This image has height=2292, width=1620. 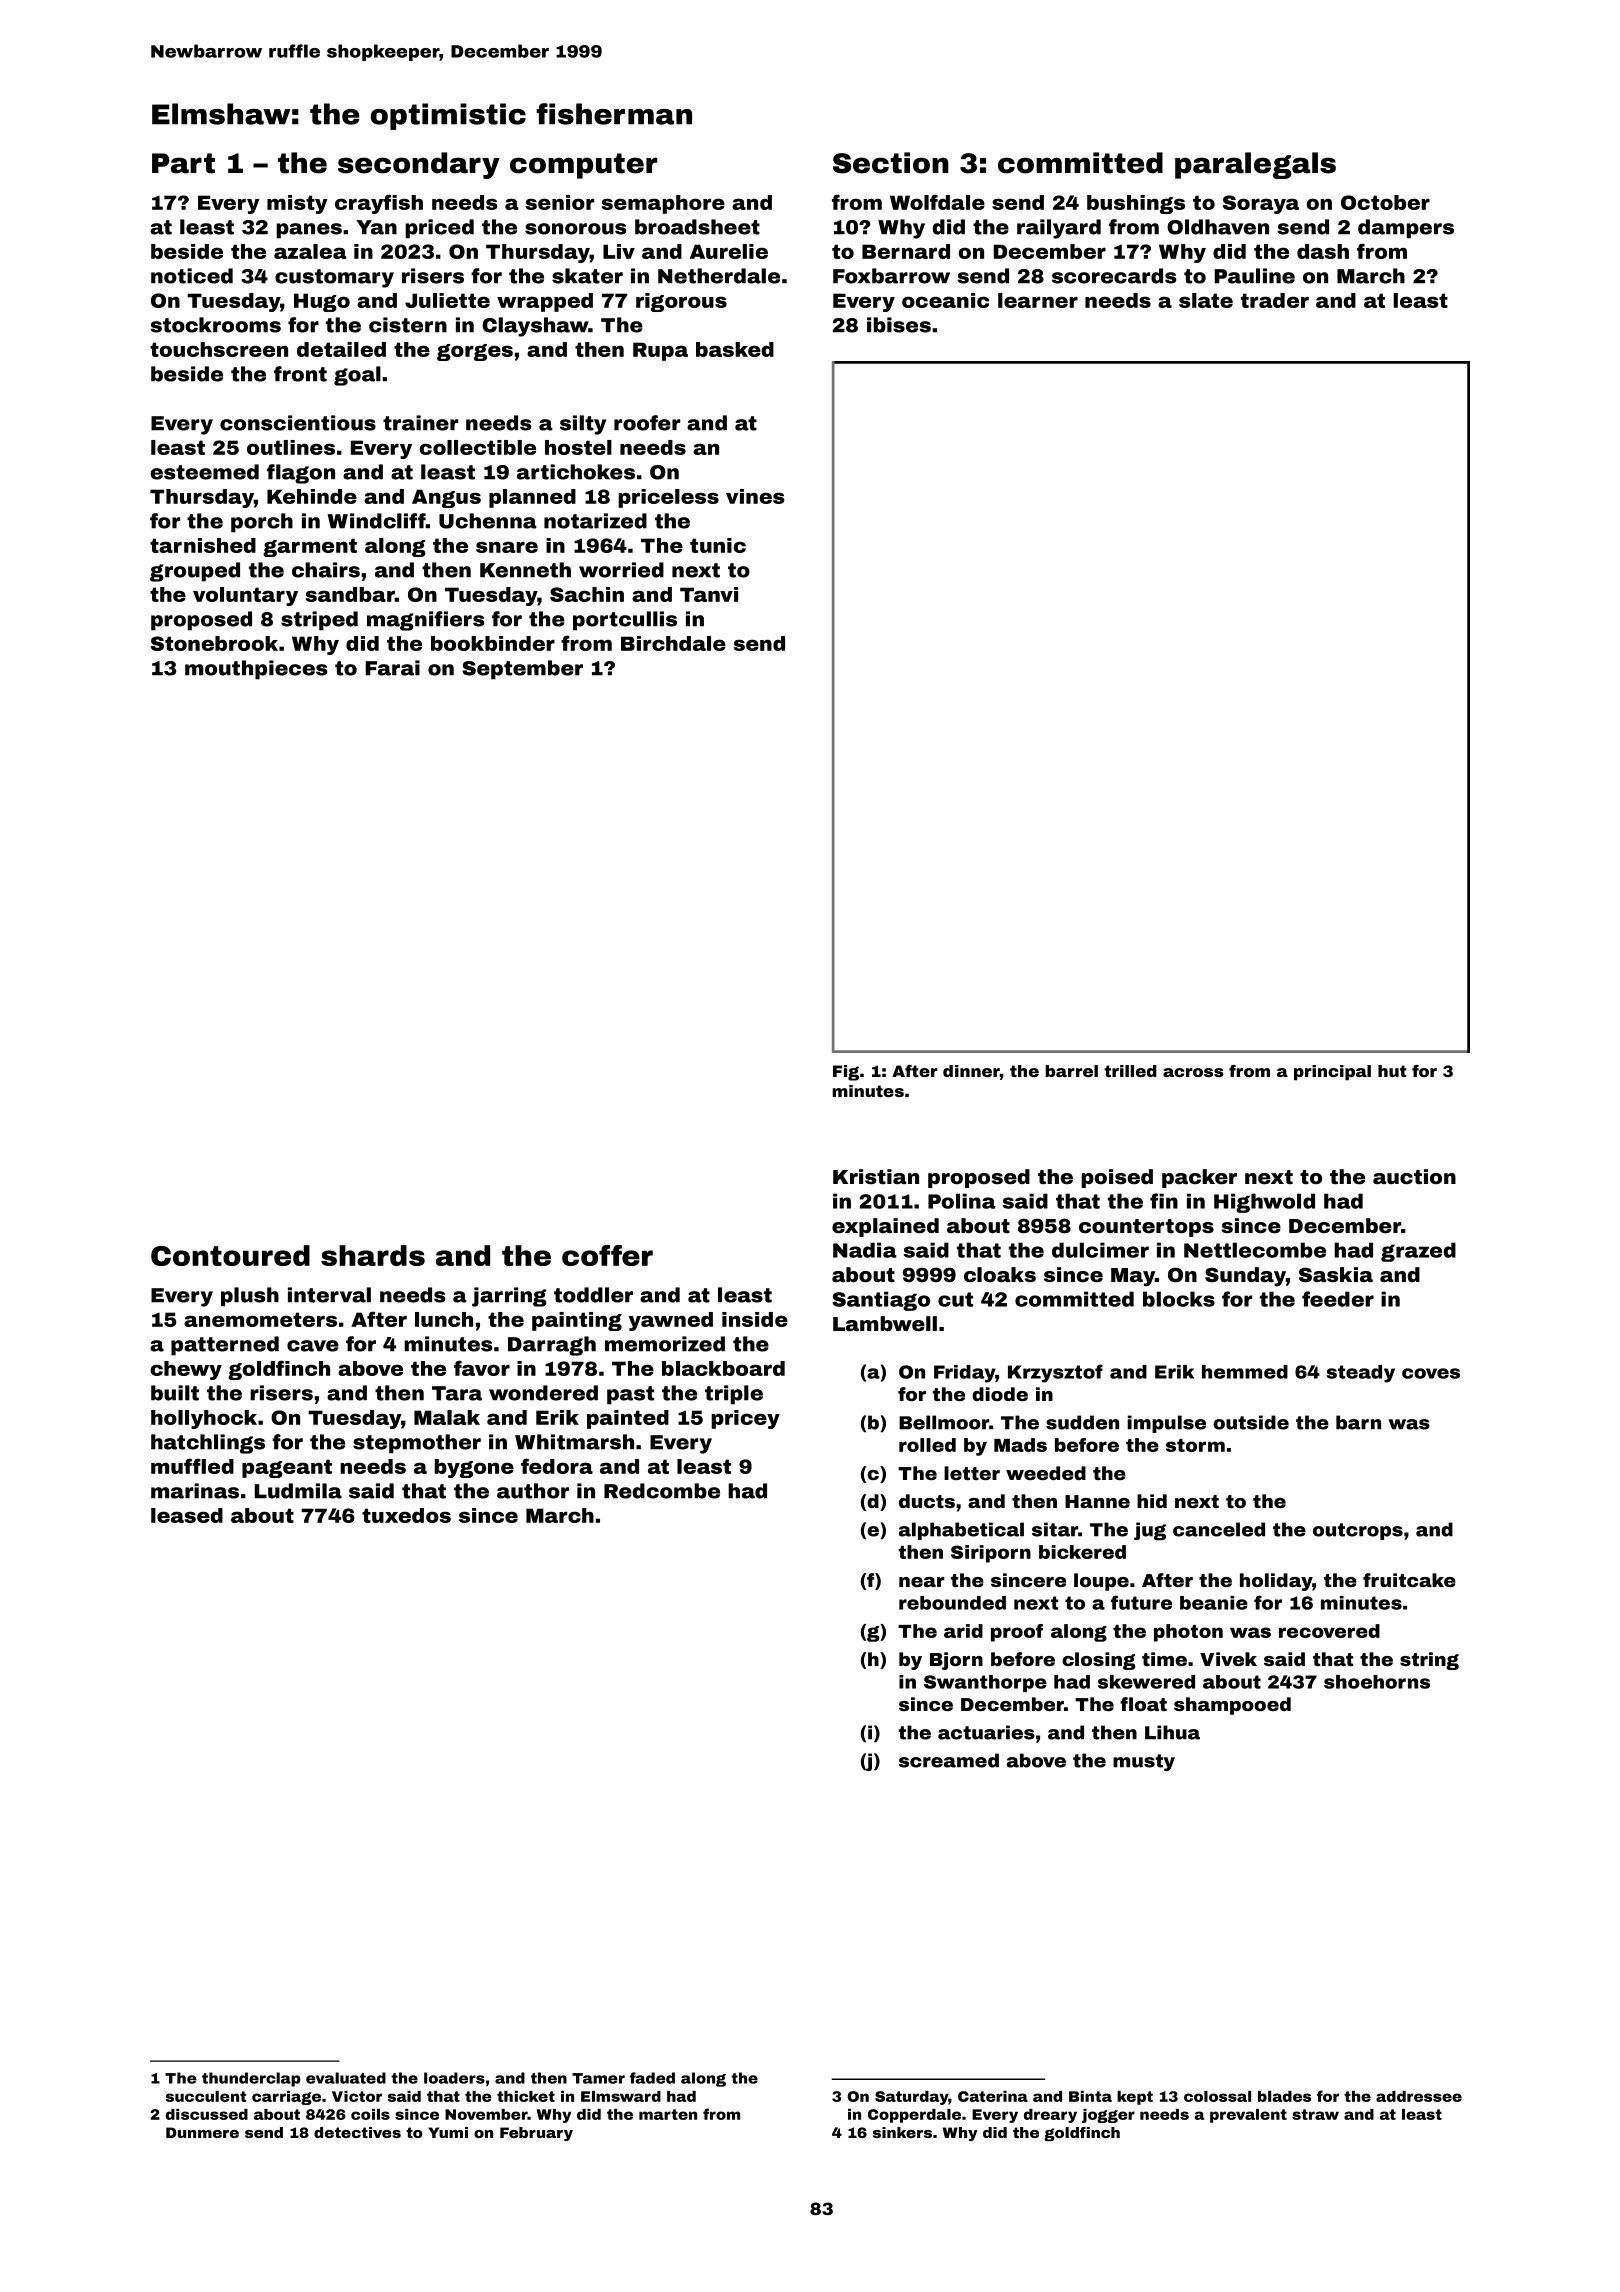 I want to click on esteemed, so click(x=204, y=472).
